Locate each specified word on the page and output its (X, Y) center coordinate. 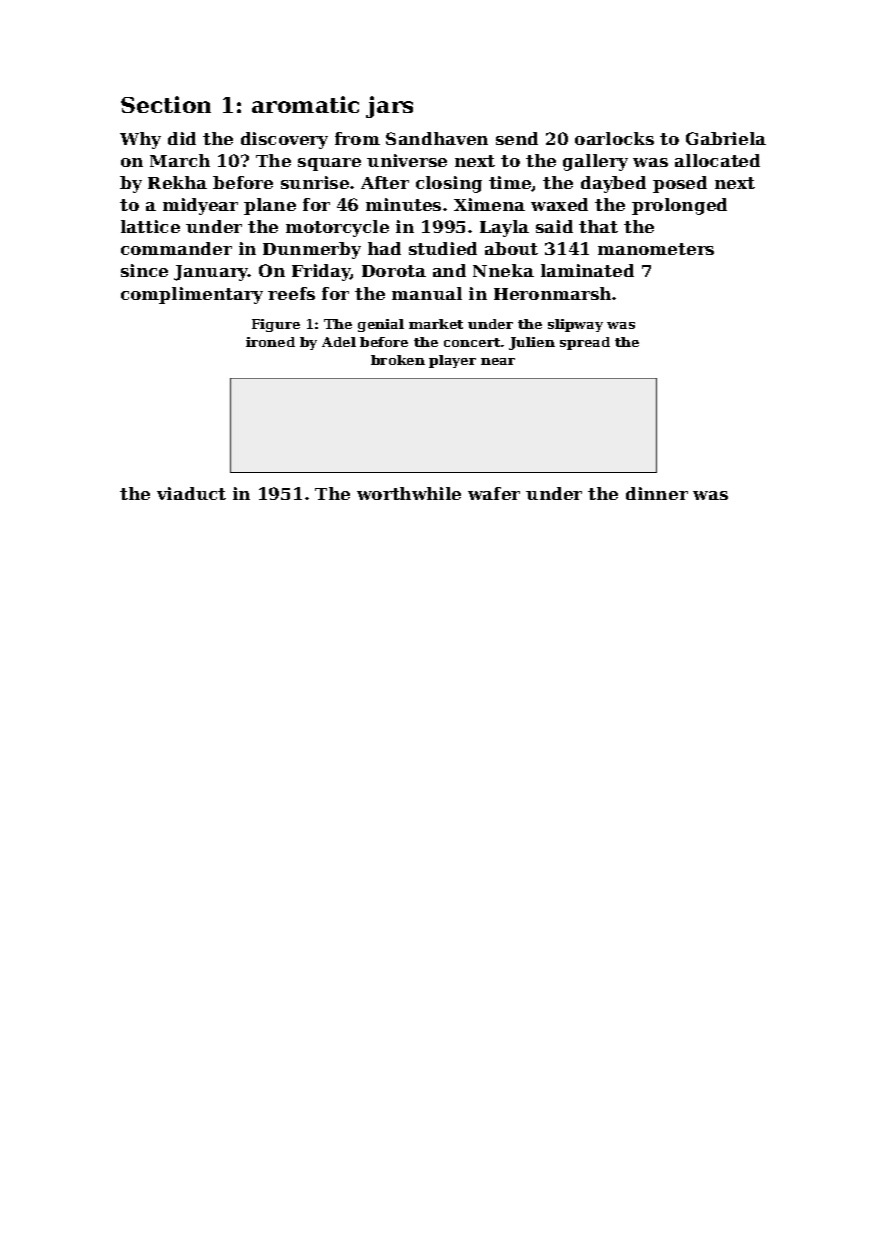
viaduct (191, 493)
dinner (657, 493)
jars (389, 107)
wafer (494, 493)
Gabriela (726, 138)
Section (166, 104)
